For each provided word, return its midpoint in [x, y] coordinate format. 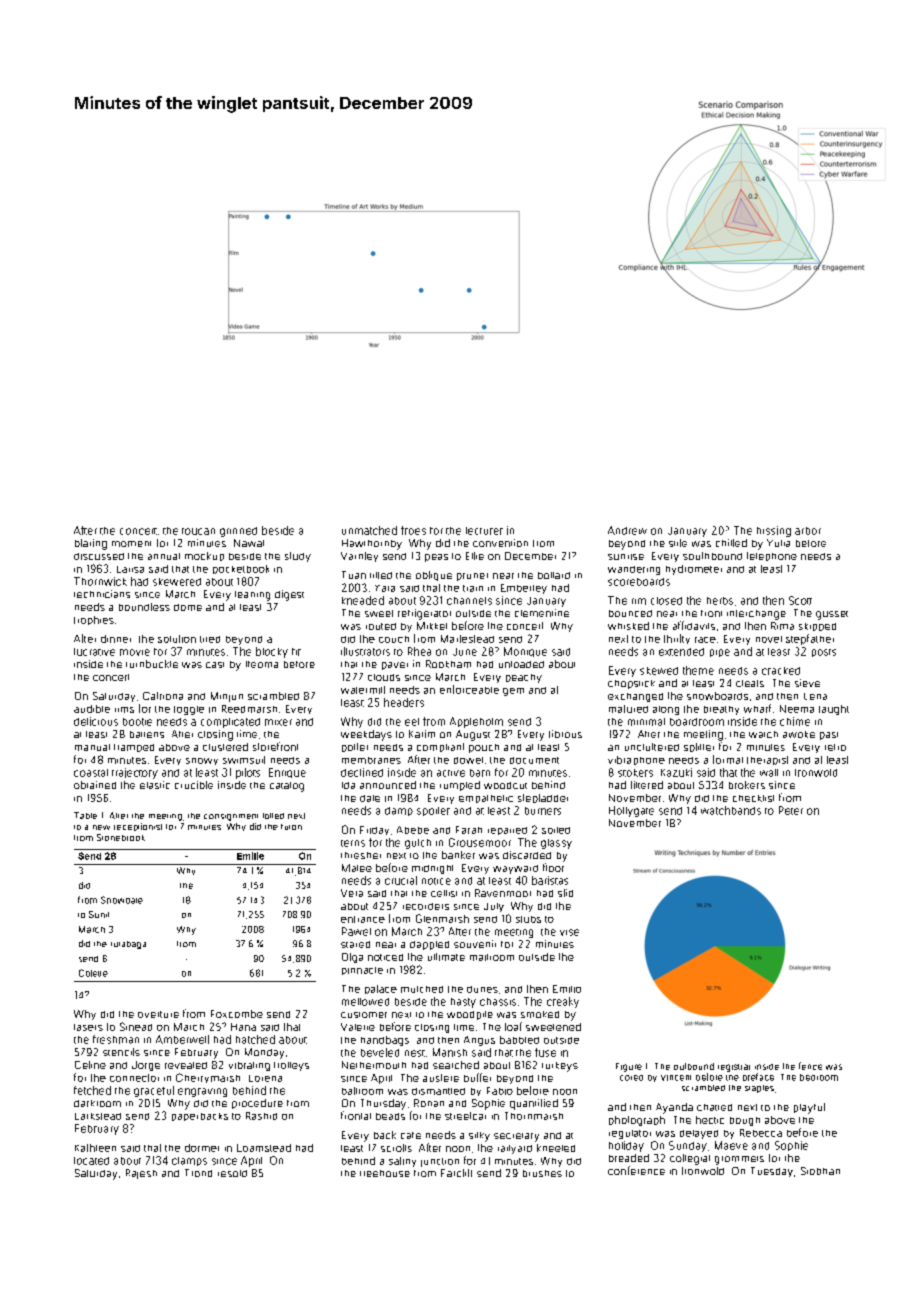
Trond [198, 1173]
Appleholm [476, 722]
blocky [272, 652]
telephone [772, 556]
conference [636, 1170]
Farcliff [456, 1173]
